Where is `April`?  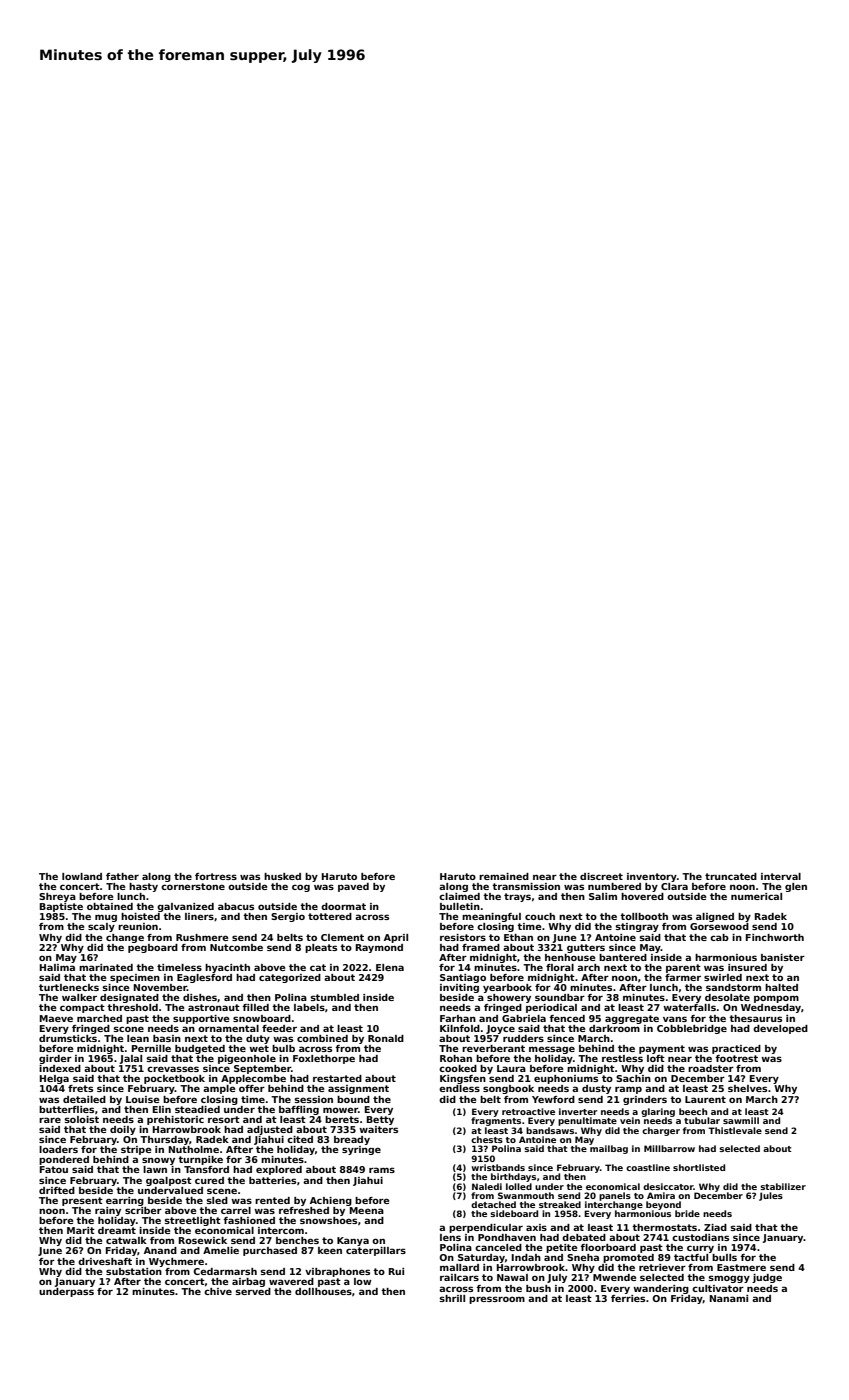 April is located at coordinates (396, 938).
